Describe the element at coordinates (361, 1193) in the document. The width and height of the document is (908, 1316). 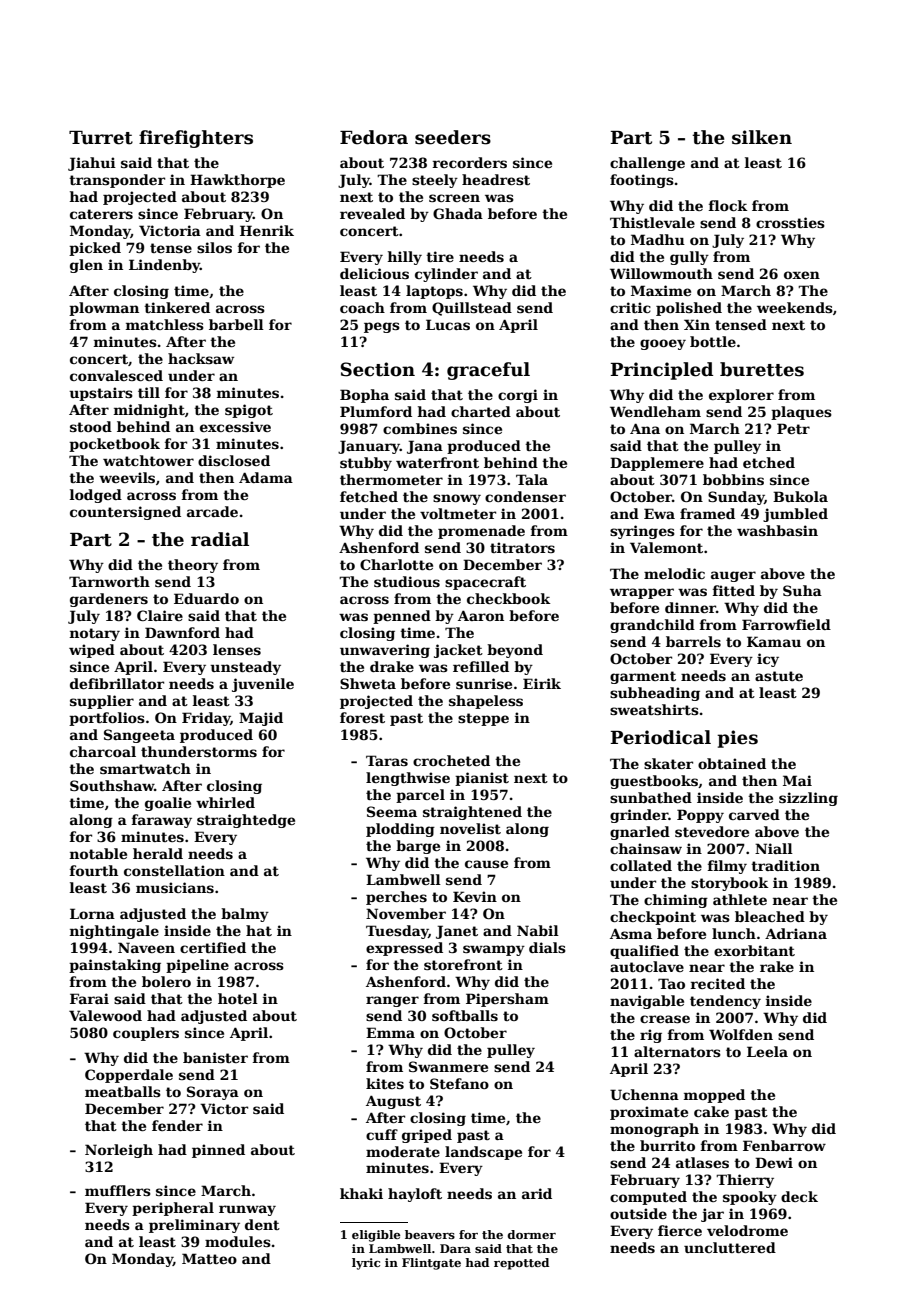
I see `khaki` at that location.
